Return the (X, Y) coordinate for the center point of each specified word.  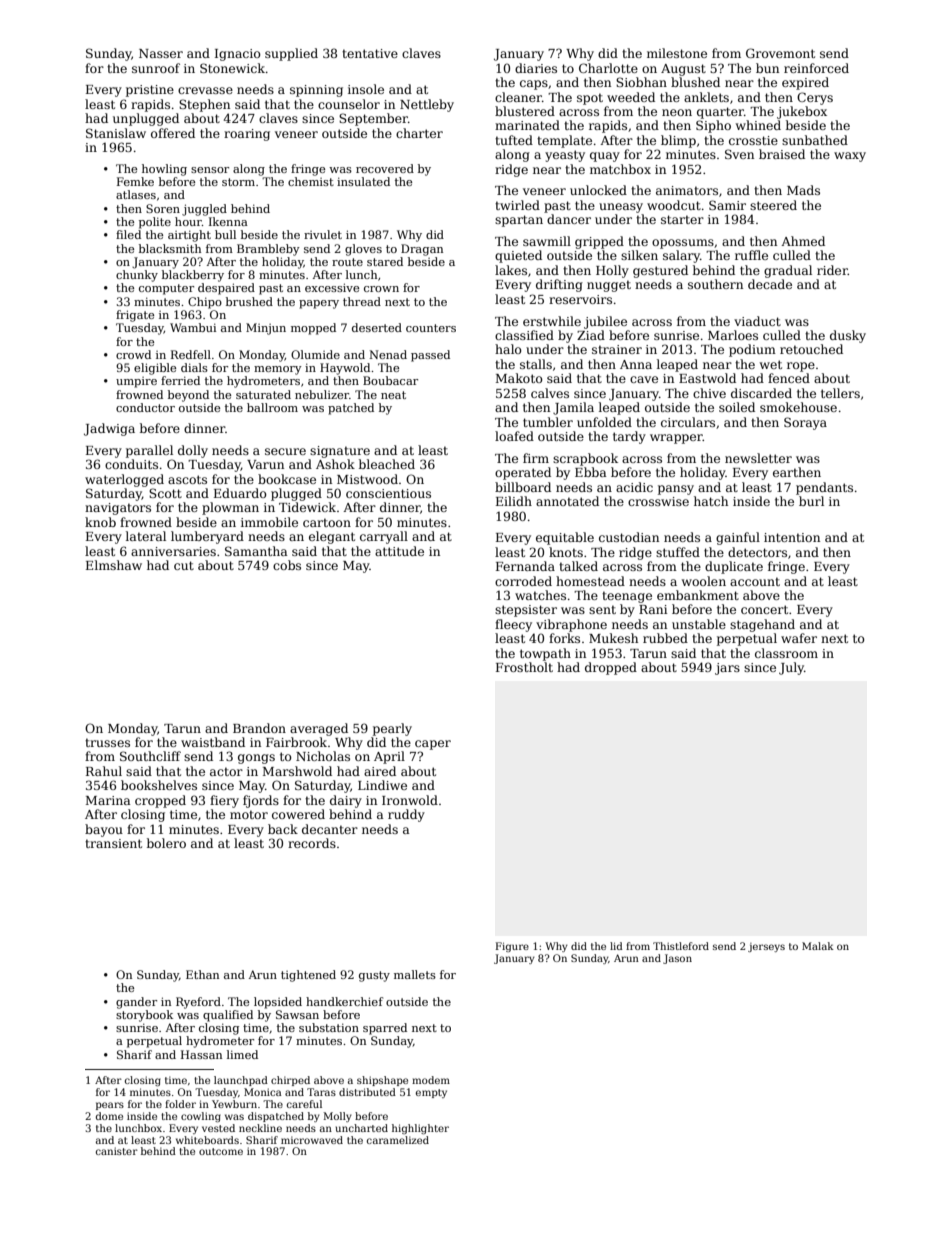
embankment (698, 595)
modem (431, 1080)
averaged (319, 729)
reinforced (816, 68)
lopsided (278, 1003)
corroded (523, 581)
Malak (818, 946)
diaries (536, 68)
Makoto (519, 378)
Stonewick (233, 68)
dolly (193, 451)
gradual (788, 271)
